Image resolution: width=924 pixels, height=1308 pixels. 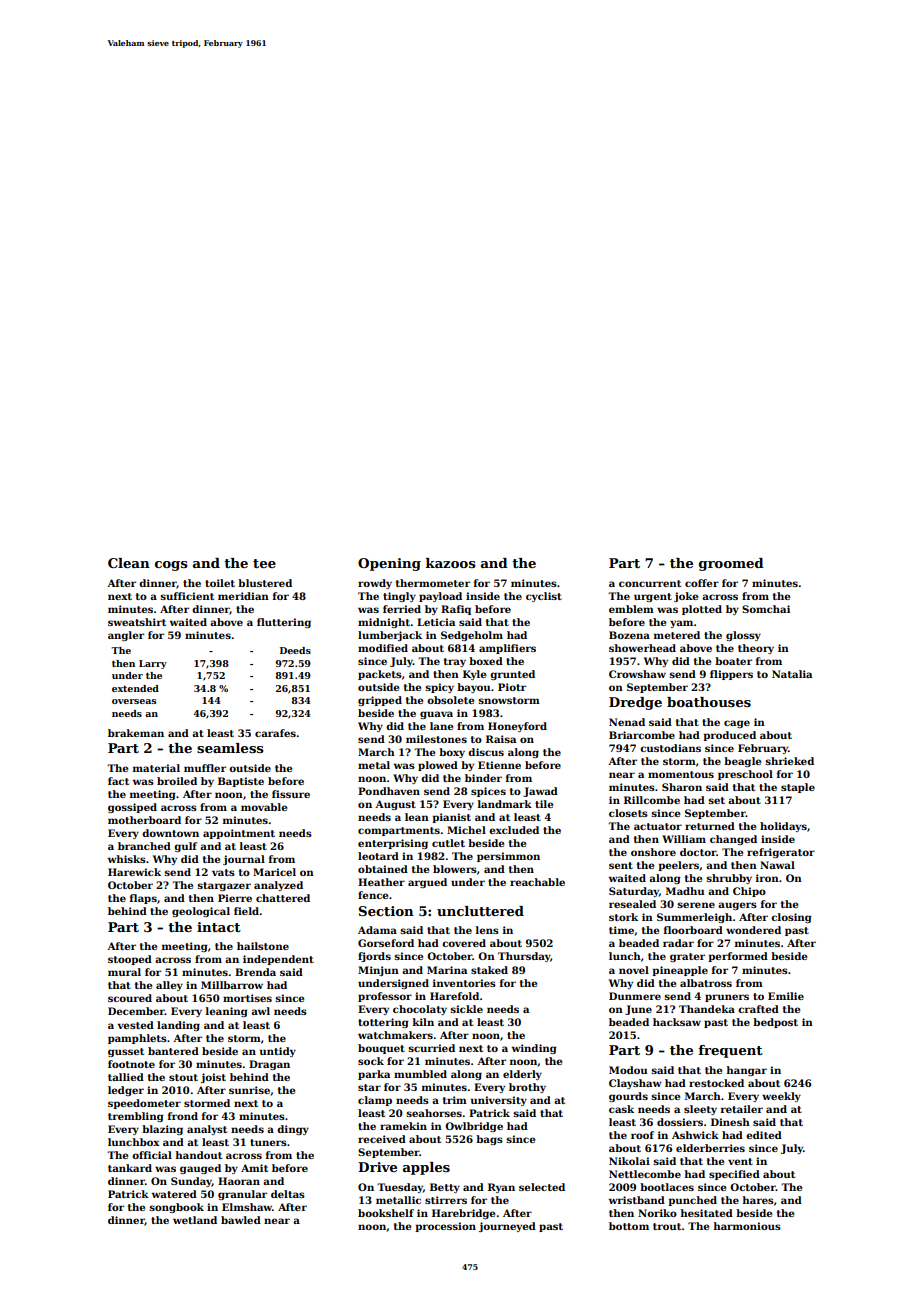 What do you see at coordinates (264, 563) in the document?
I see `tee` at bounding box center [264, 563].
